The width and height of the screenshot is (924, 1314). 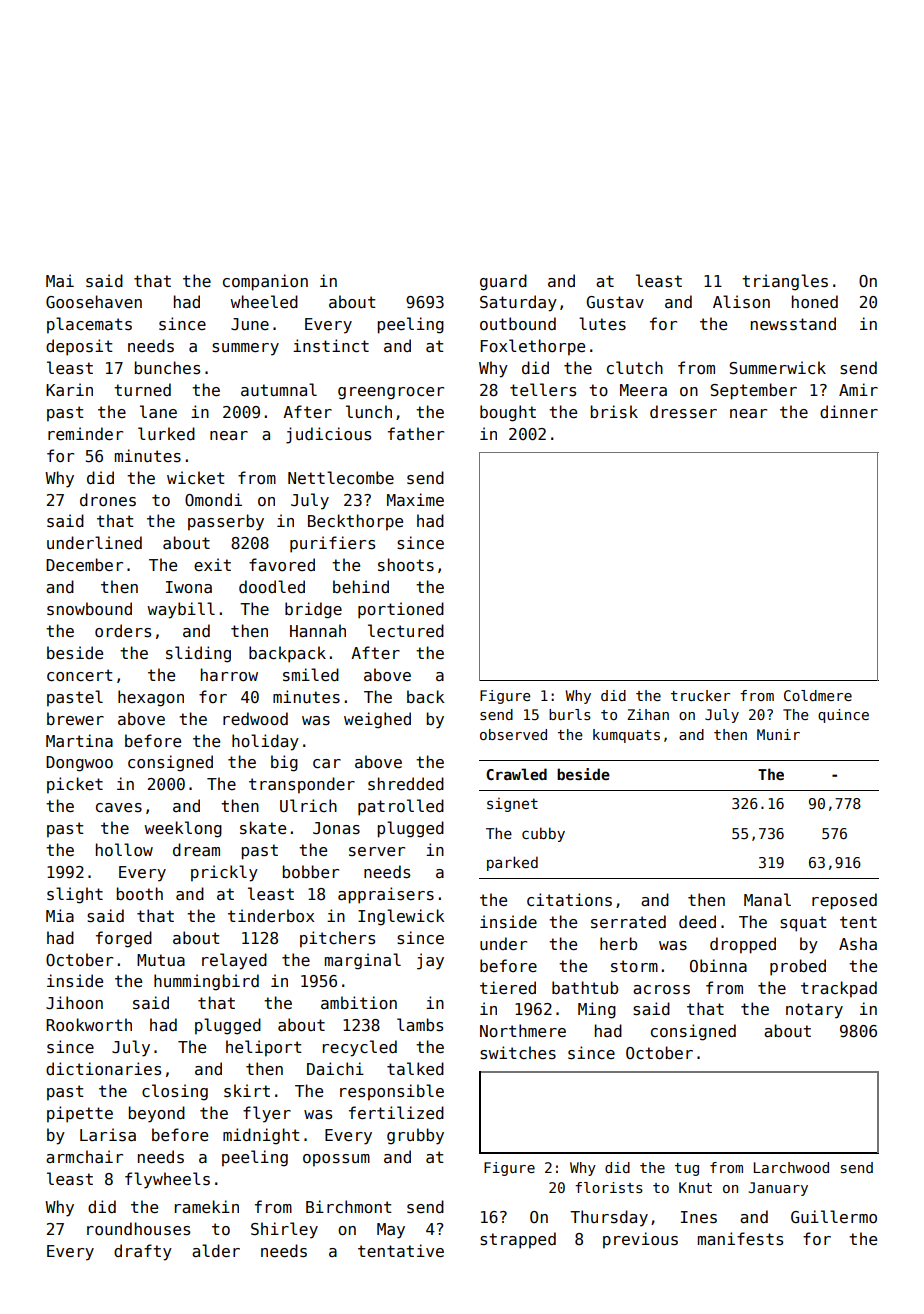 What do you see at coordinates (207, 1206) in the screenshot?
I see `ramekin` at bounding box center [207, 1206].
